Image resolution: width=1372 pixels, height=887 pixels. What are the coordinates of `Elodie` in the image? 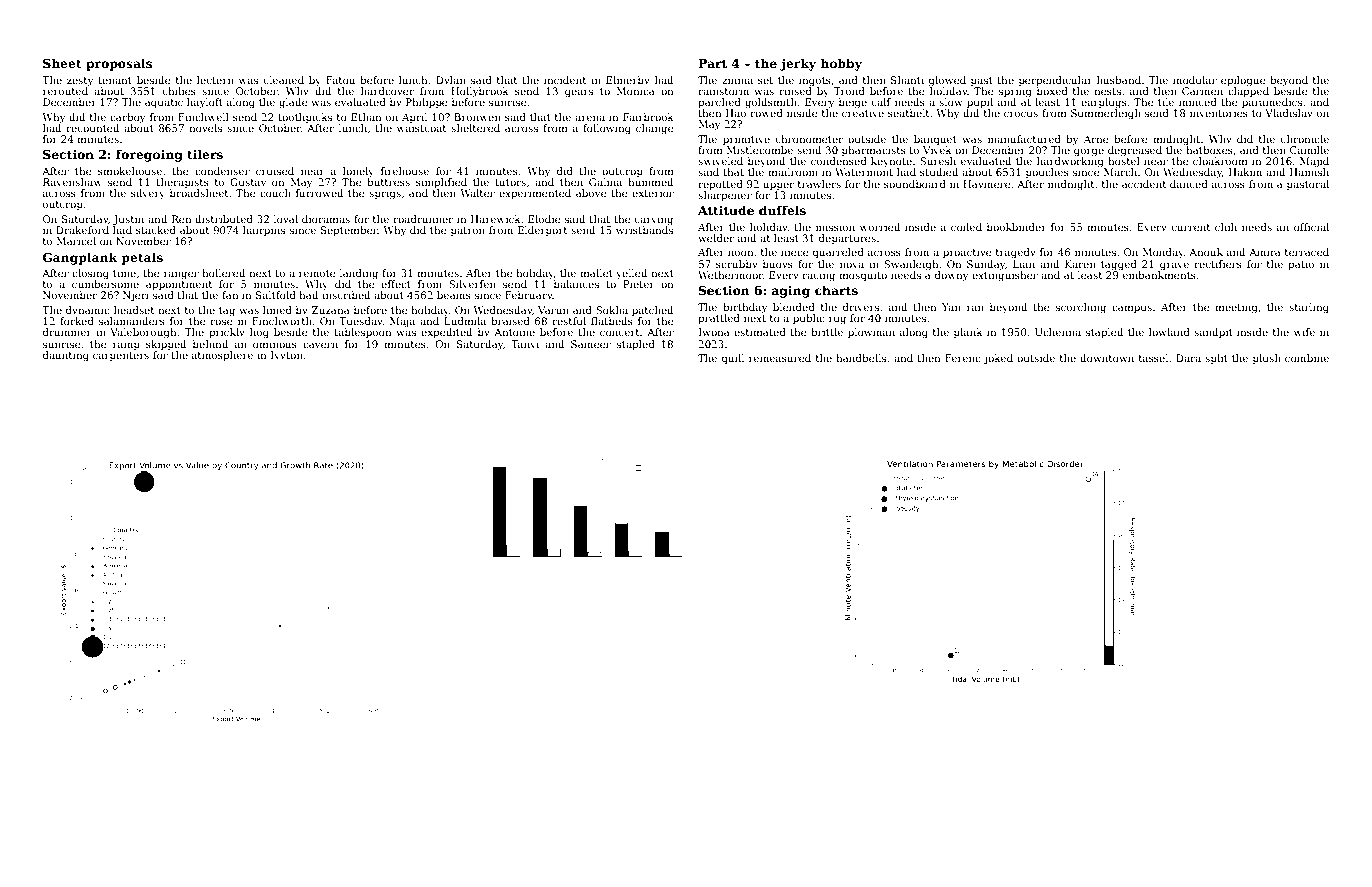 It's located at (544, 219).
